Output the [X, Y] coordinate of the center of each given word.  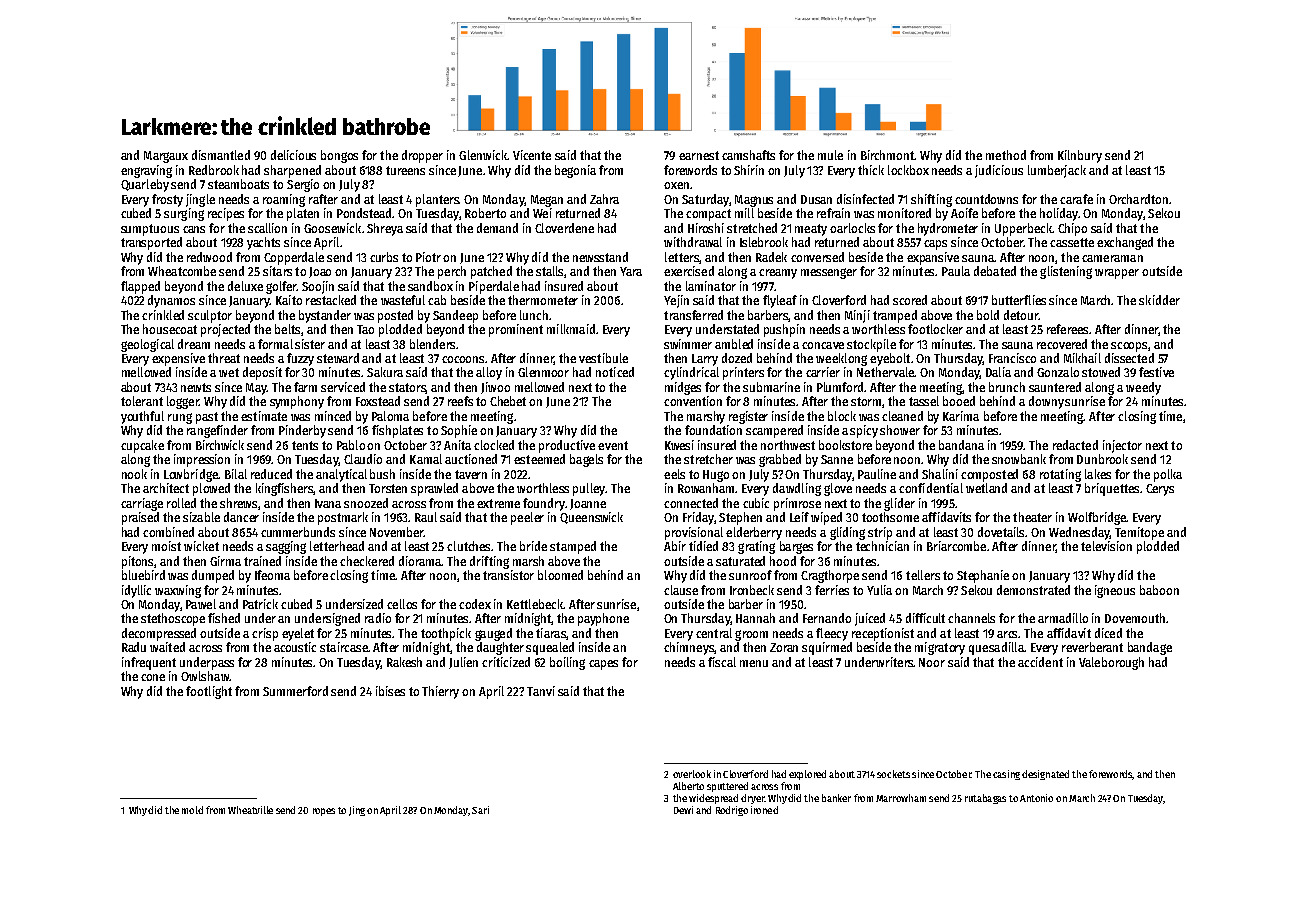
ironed [764, 810]
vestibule [603, 358]
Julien [463, 663]
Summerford [295, 691]
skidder [1159, 300]
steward [338, 358]
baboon [1159, 590]
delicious [293, 155]
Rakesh [404, 662]
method [1006, 155]
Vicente [532, 155]
